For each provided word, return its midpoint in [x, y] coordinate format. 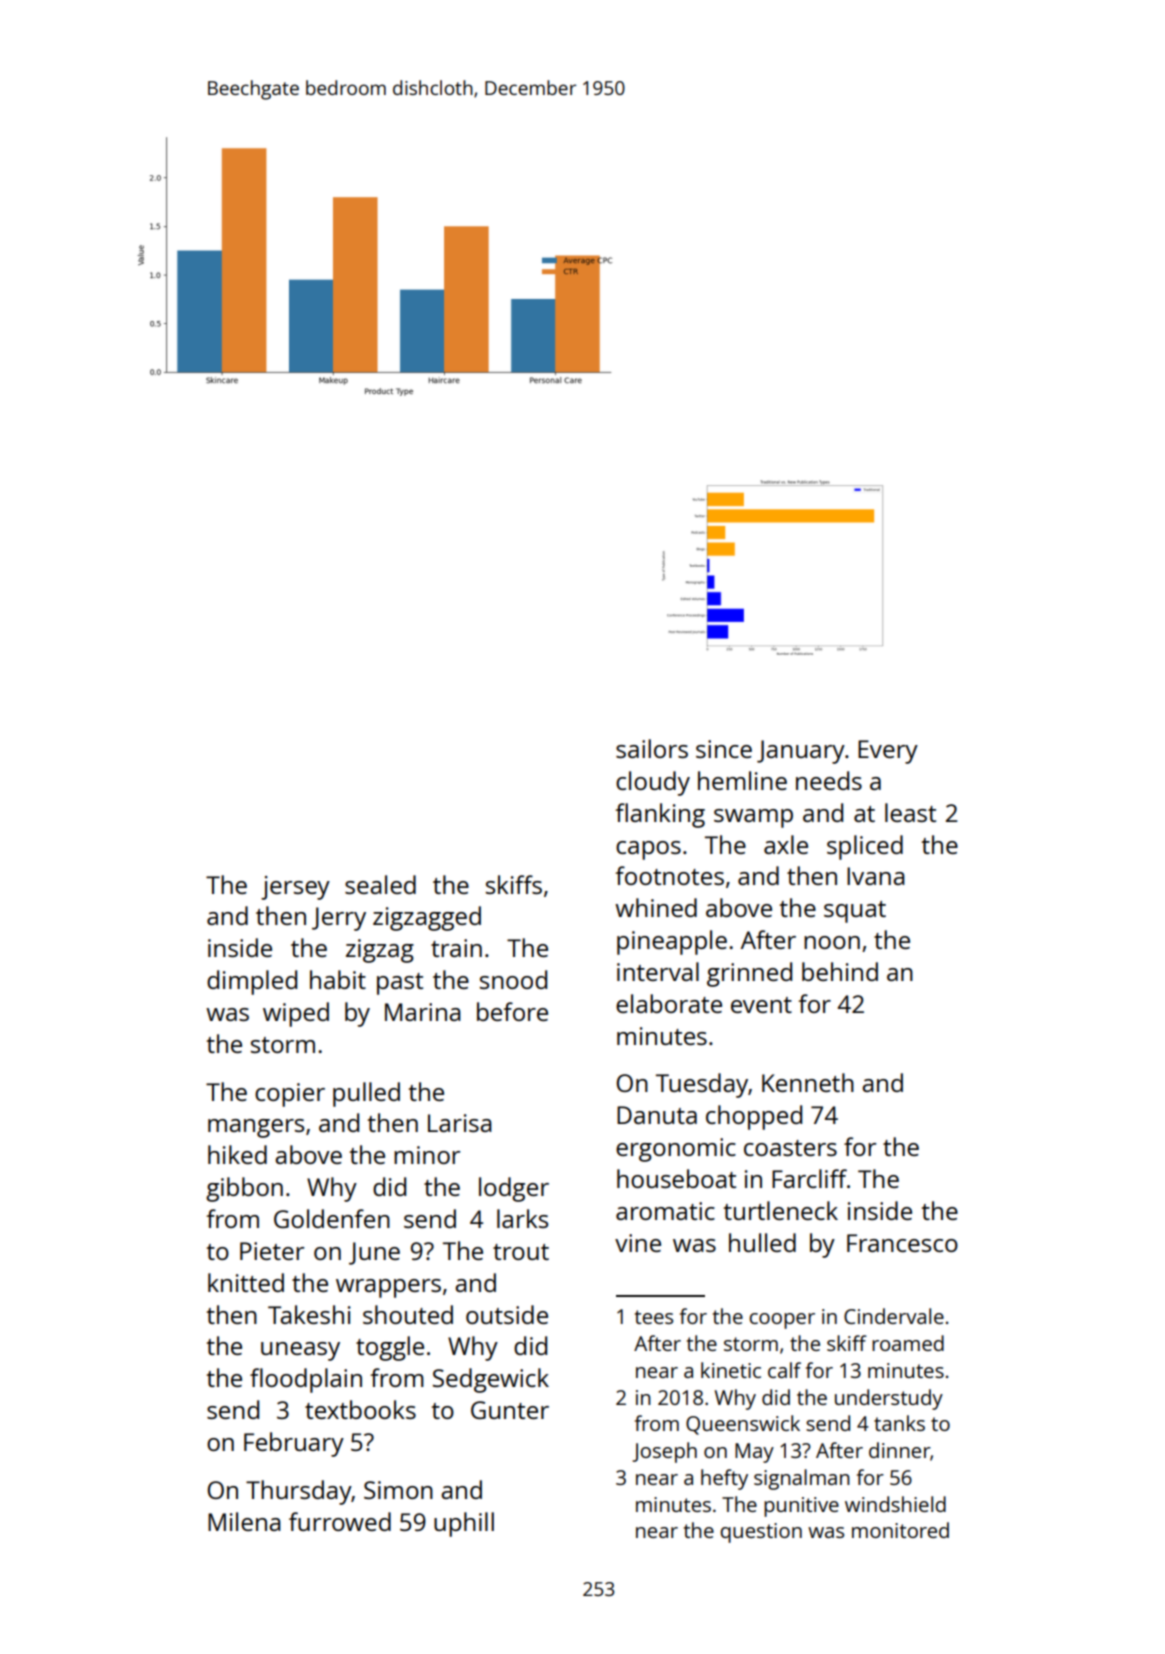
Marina [423, 1012]
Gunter [510, 1410]
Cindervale [894, 1316]
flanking [660, 815]
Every [888, 752]
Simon [398, 1490]
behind [840, 971]
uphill [464, 1524]
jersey [295, 888]
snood [513, 979]
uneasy [300, 1351]
